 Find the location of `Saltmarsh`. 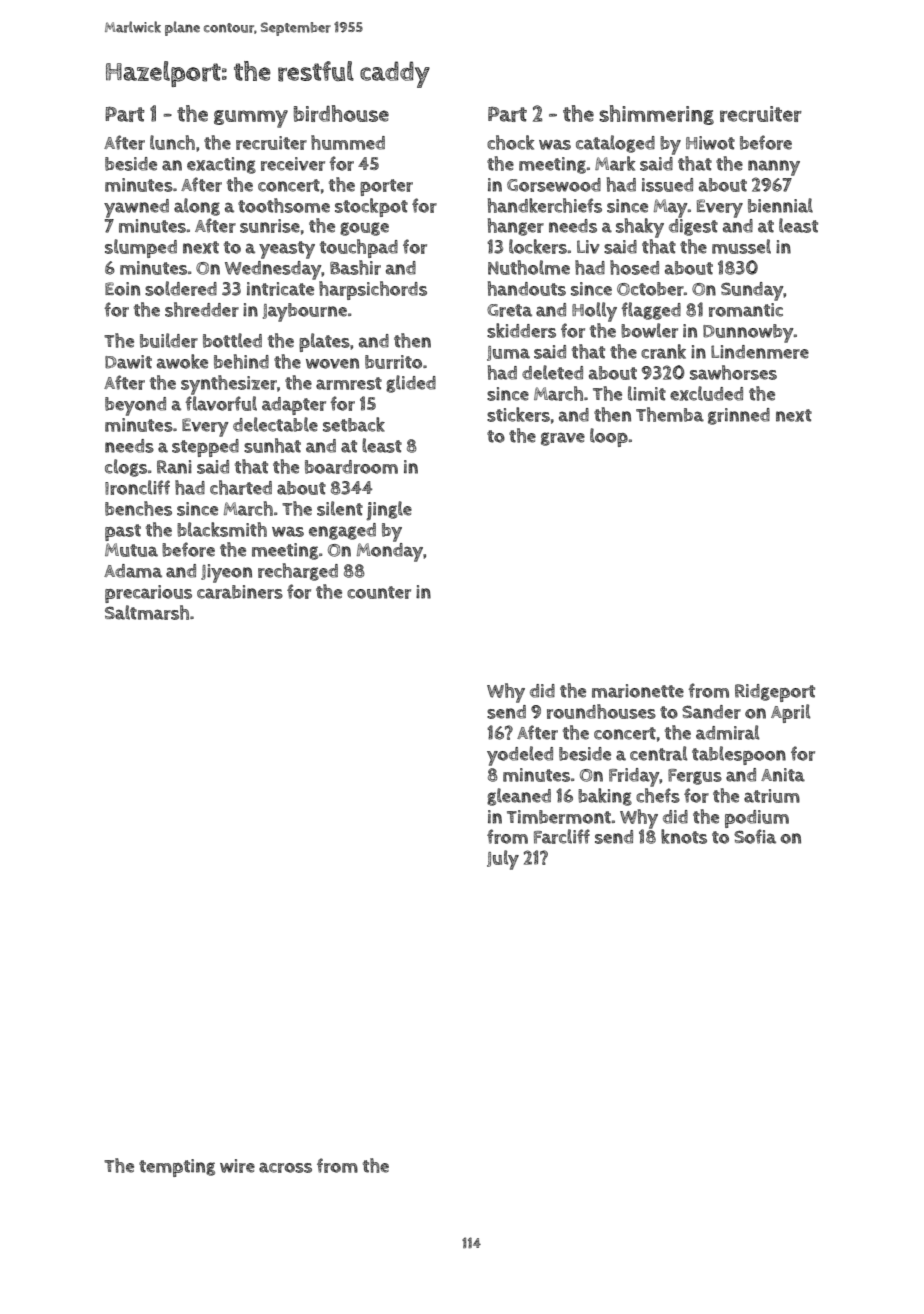

Saltmarsh is located at coordinates (147, 612).
